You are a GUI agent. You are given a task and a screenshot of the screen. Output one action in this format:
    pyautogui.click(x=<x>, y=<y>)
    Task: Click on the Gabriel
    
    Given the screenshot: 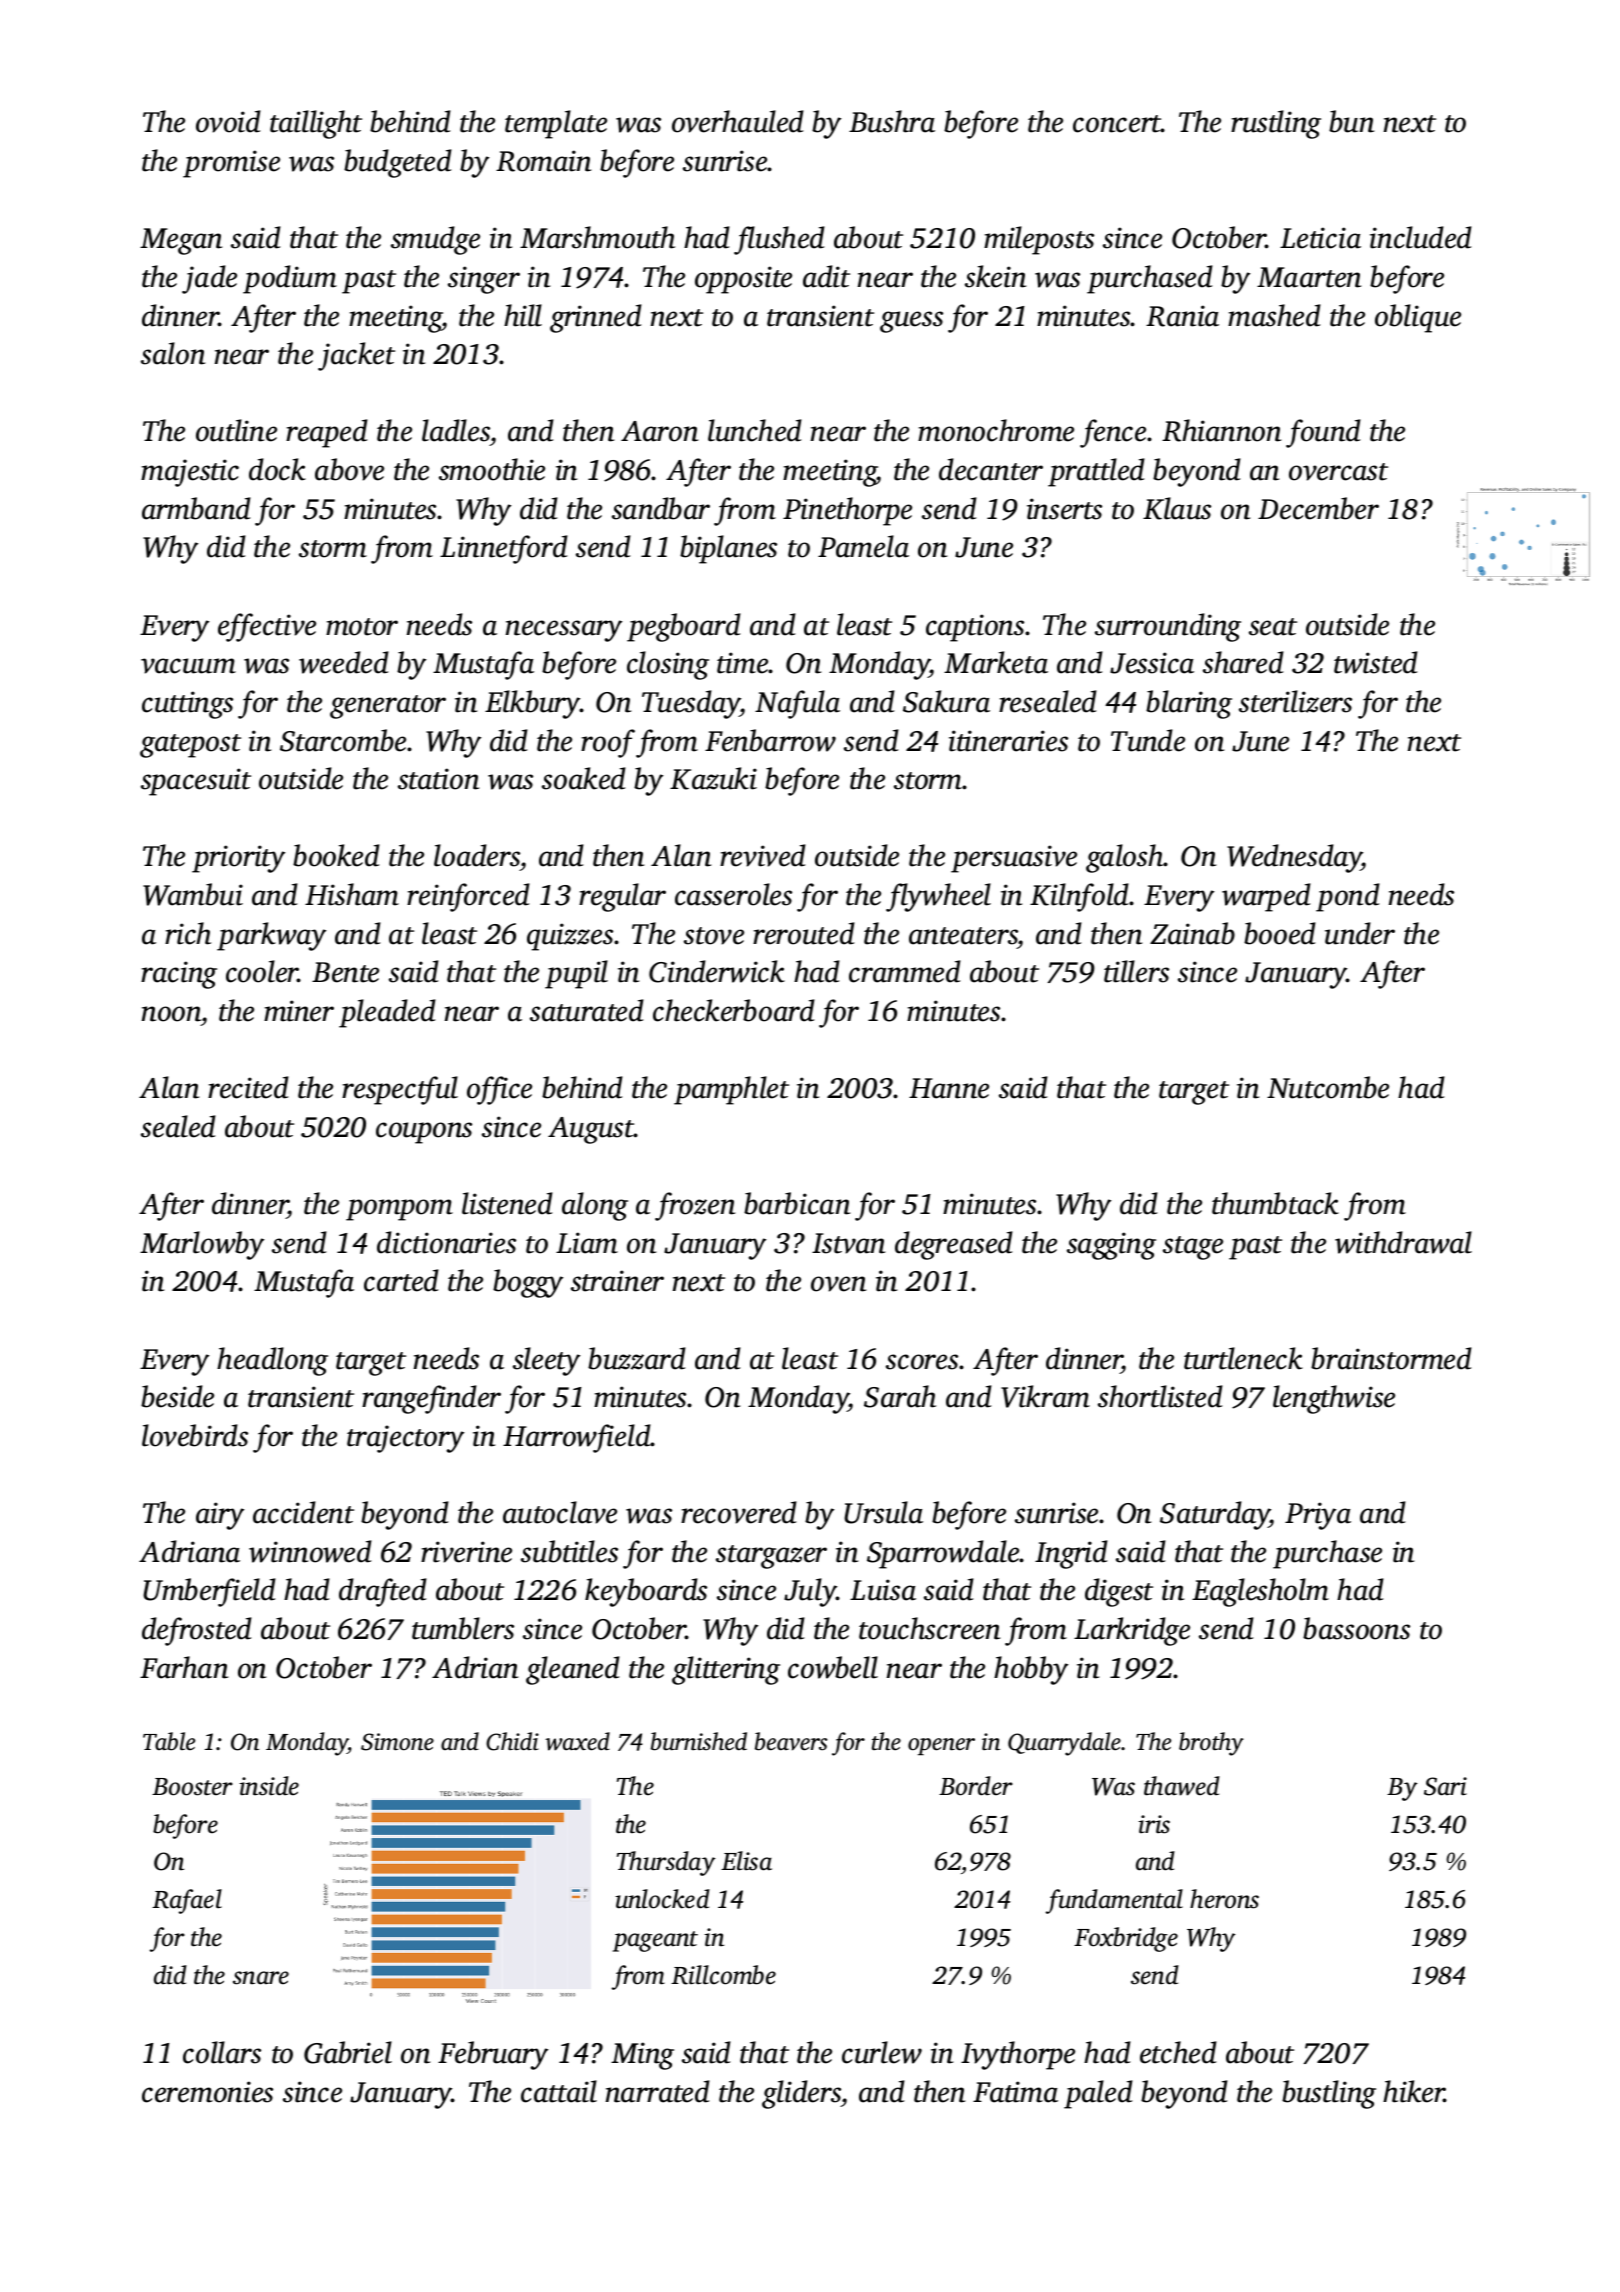 What is the action you would take?
    pyautogui.click(x=348, y=2052)
